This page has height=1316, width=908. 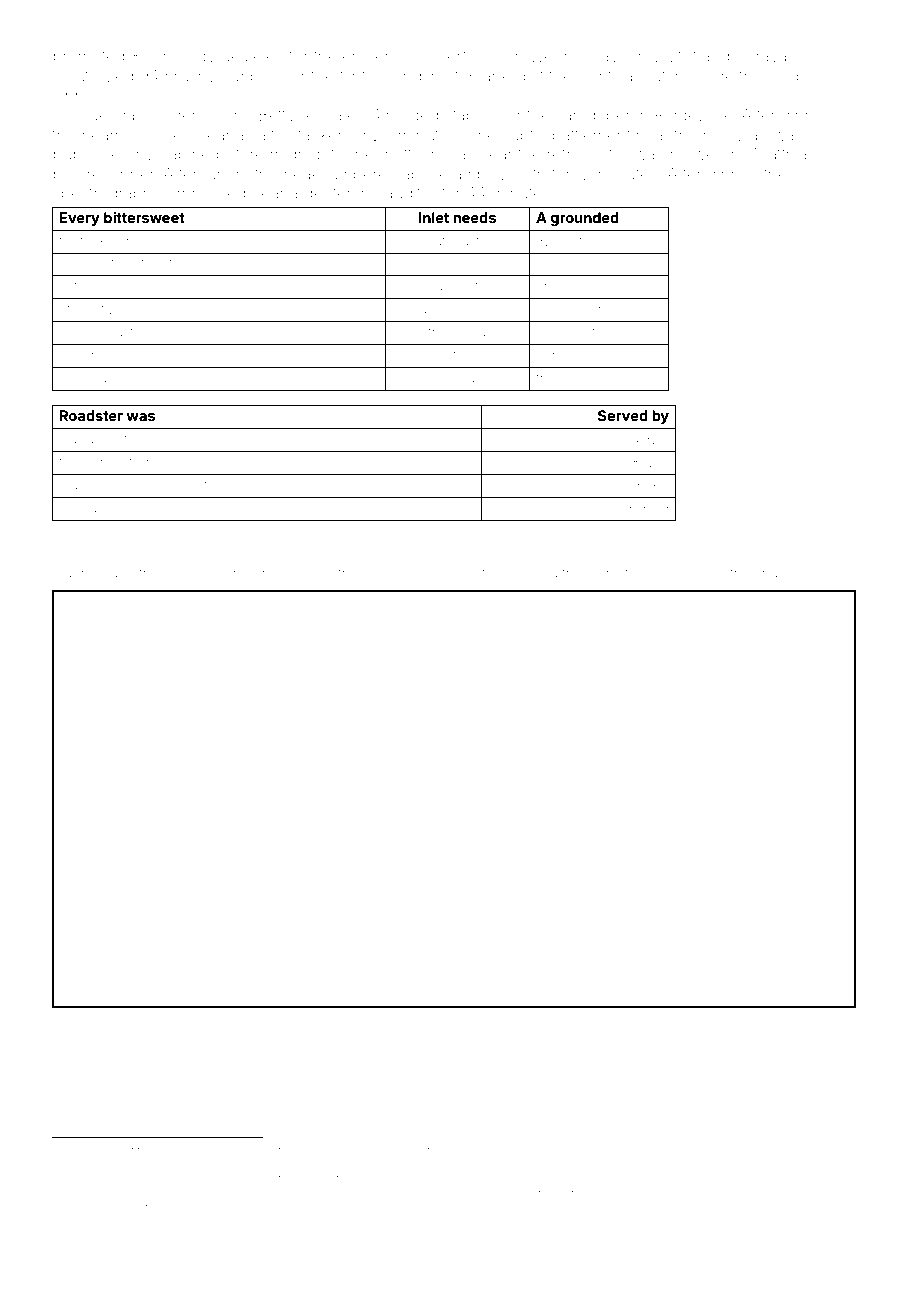 What do you see at coordinates (263, 1209) in the page?
I see `Jadwiga` at bounding box center [263, 1209].
